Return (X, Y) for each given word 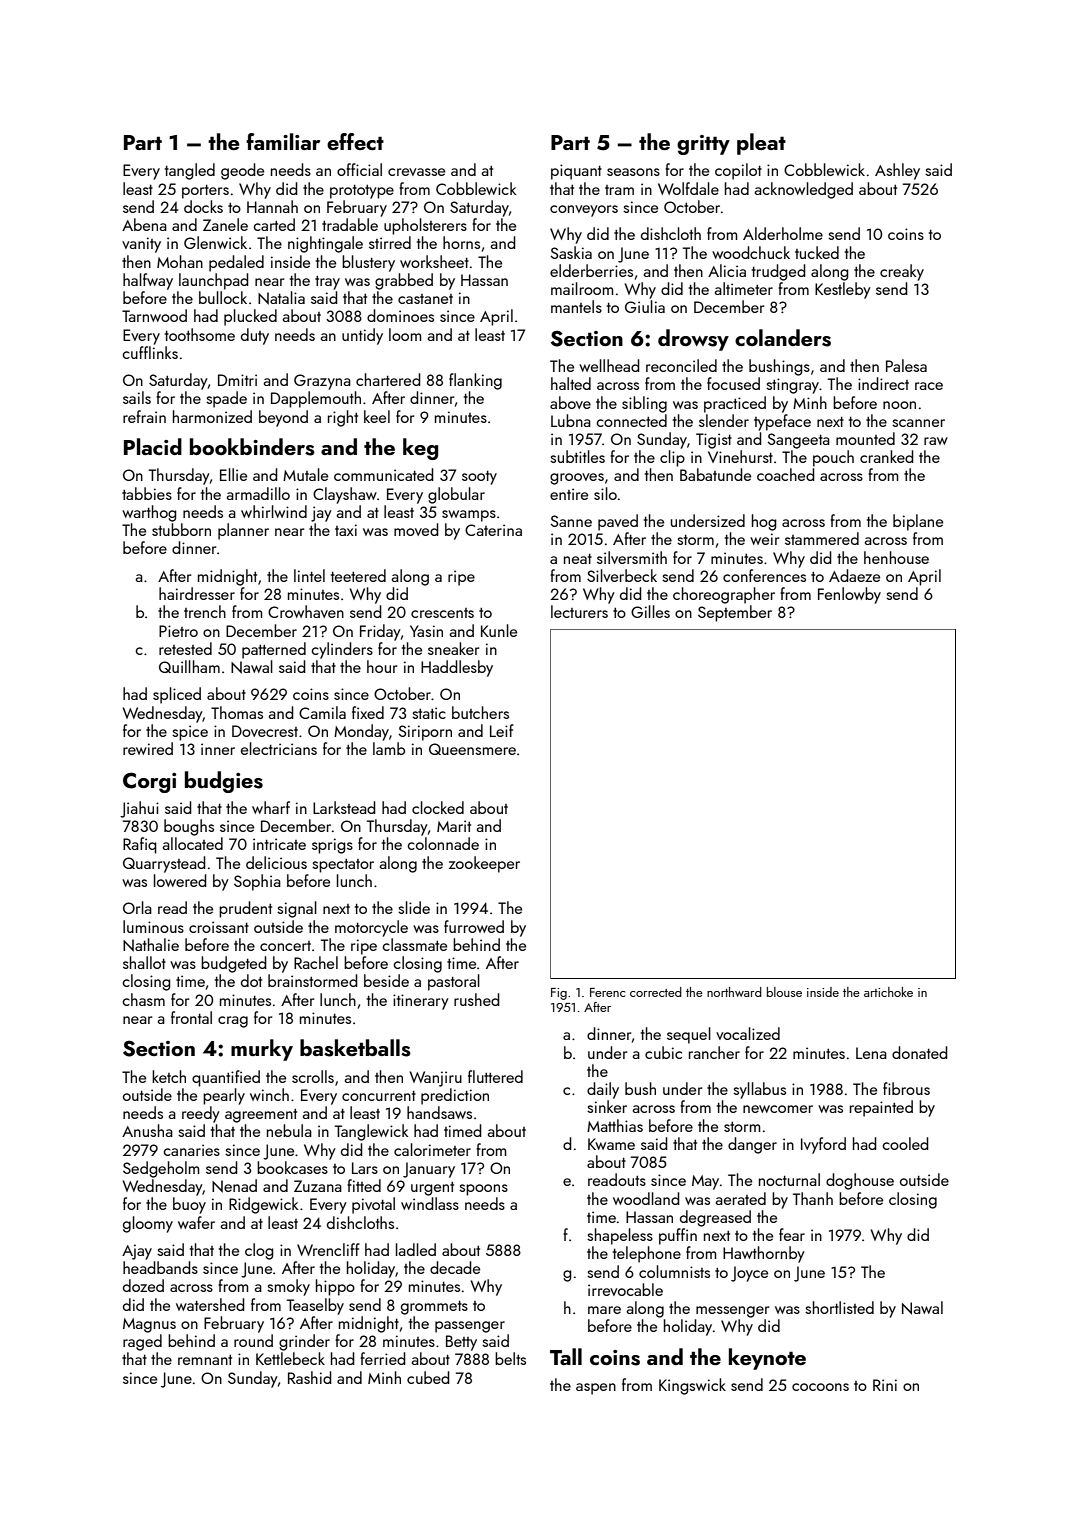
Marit (454, 826)
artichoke (888, 992)
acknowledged (803, 190)
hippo (335, 1287)
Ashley (897, 171)
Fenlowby (849, 595)
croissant (219, 927)
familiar (283, 141)
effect (355, 141)
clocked (438, 807)
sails (137, 397)
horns (461, 242)
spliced (177, 695)
